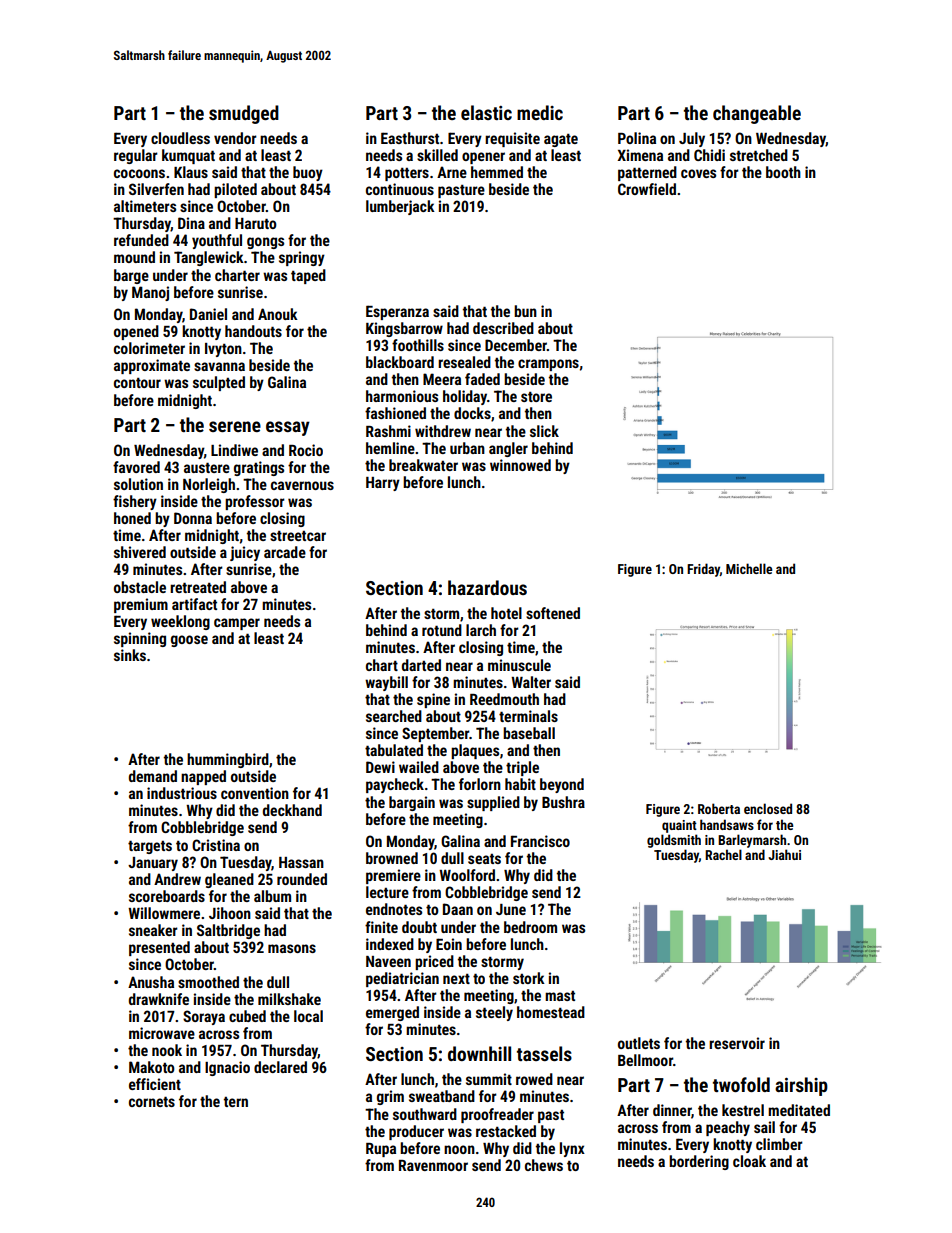  Describe the element at coordinates (302, 879) in the image. I see `rounded` at that location.
